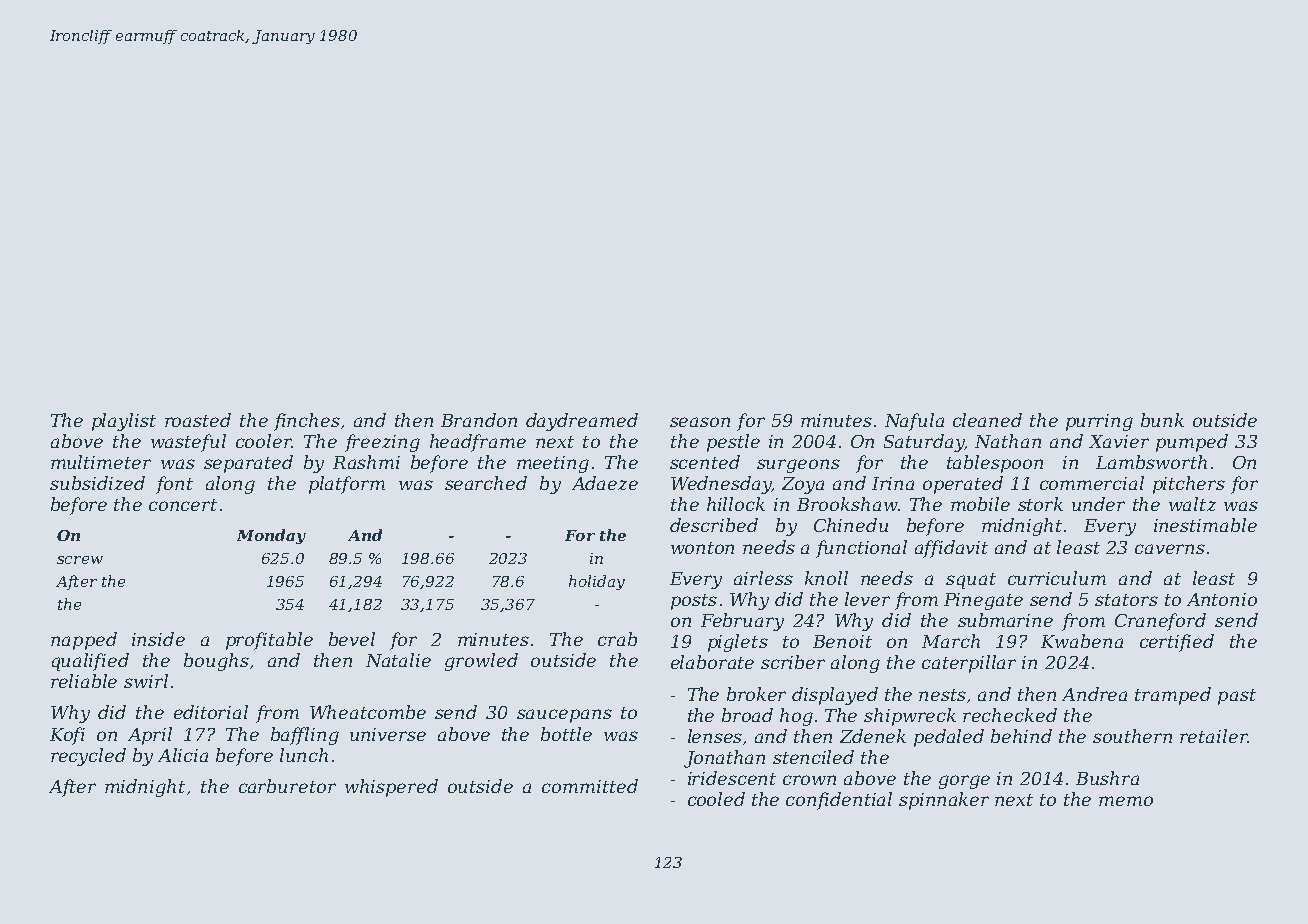  What do you see at coordinates (80, 560) in the screenshot?
I see `screw` at bounding box center [80, 560].
